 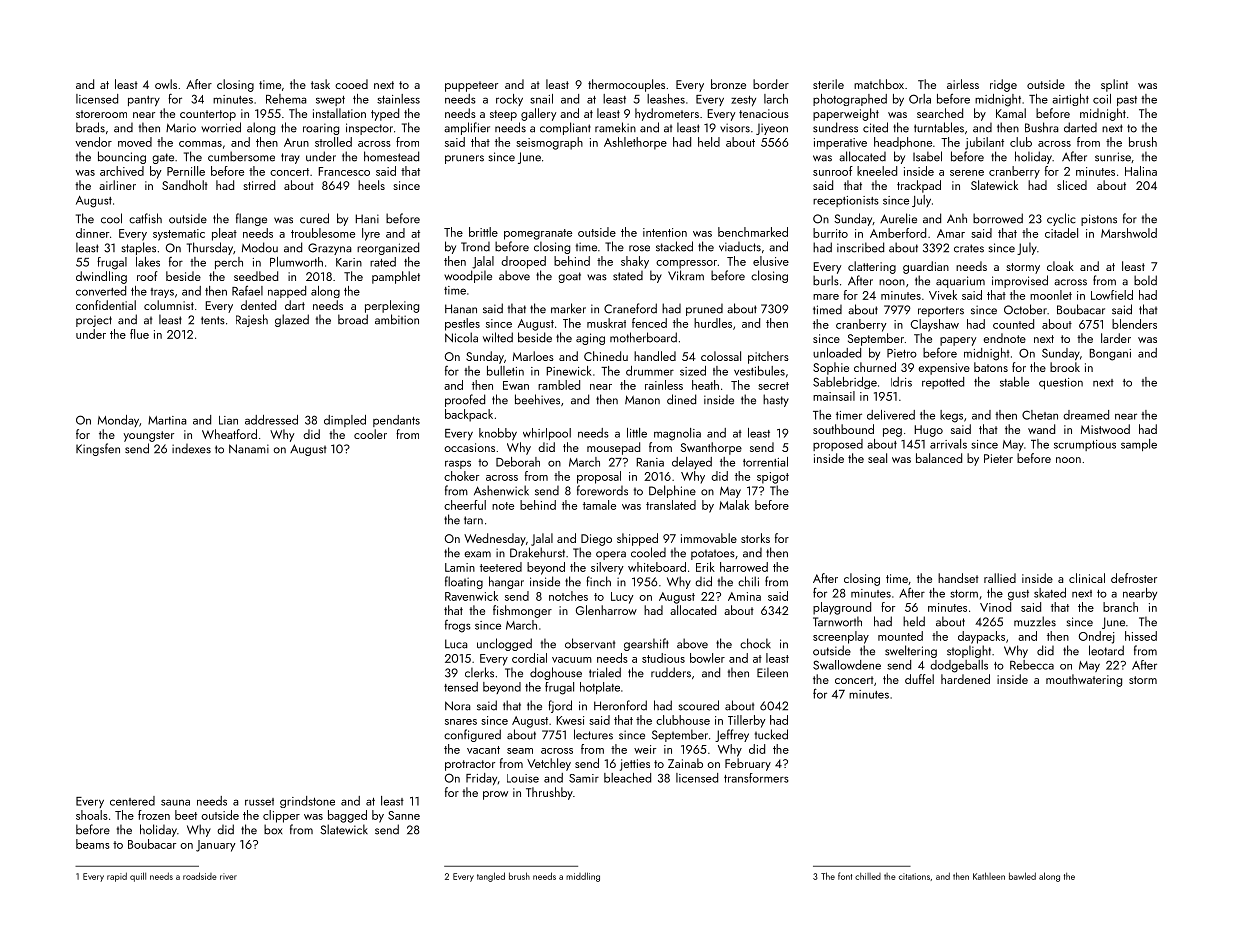 I want to click on proposal, so click(x=599, y=477).
